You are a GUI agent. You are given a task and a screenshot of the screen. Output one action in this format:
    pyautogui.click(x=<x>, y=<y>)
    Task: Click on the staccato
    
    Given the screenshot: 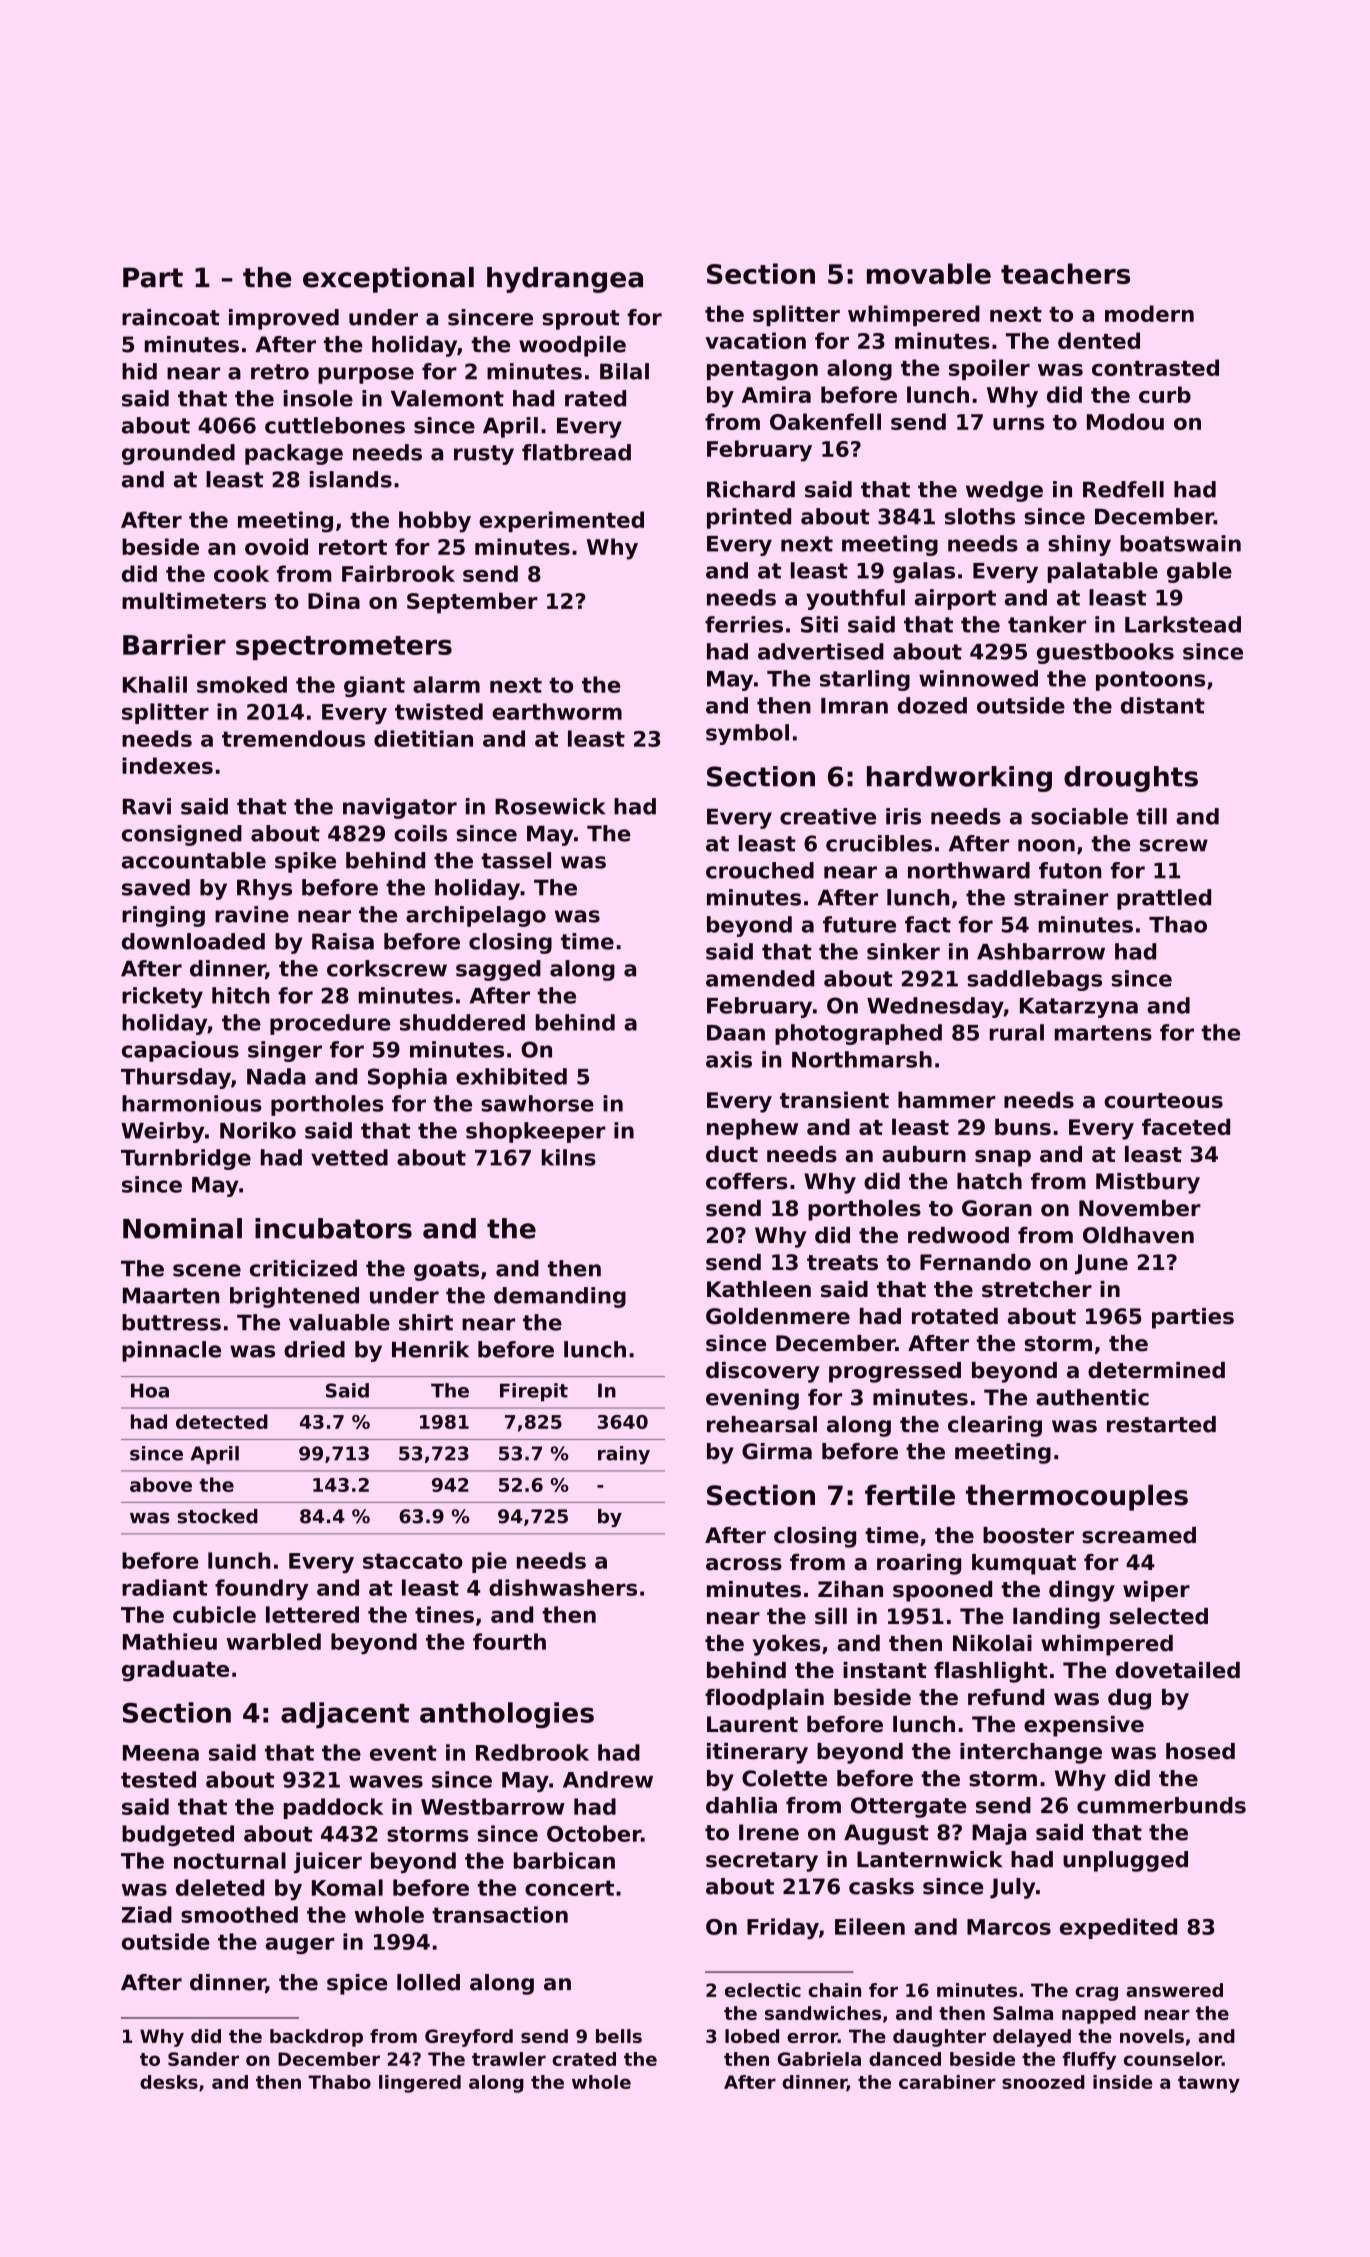 What is the action you would take?
    pyautogui.click(x=413, y=1561)
